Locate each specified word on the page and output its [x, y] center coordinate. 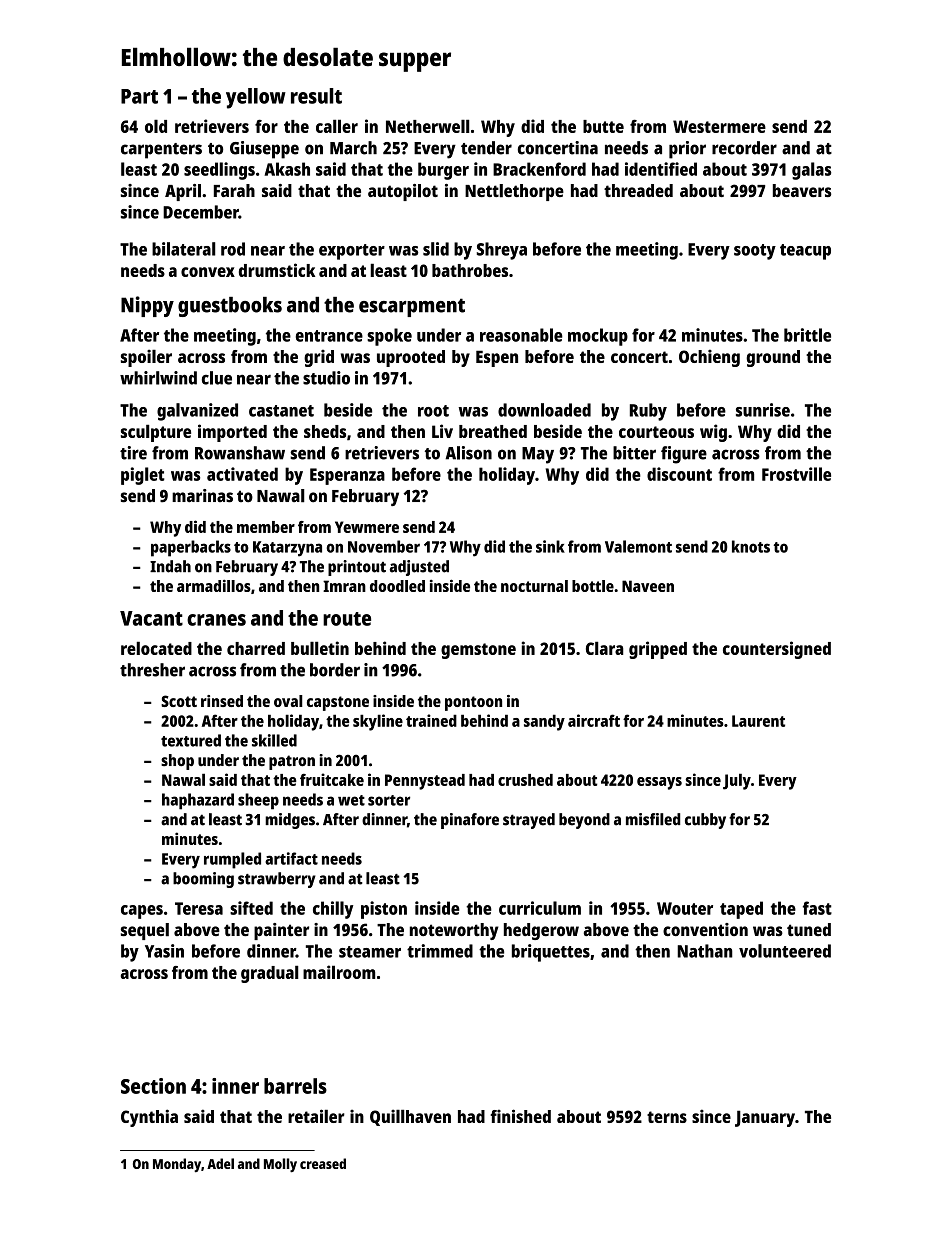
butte [603, 126]
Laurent [758, 721]
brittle [807, 335]
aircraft [594, 720]
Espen [497, 358]
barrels [295, 1086]
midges [290, 821]
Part [139, 96]
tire [133, 453]
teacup [805, 252]
